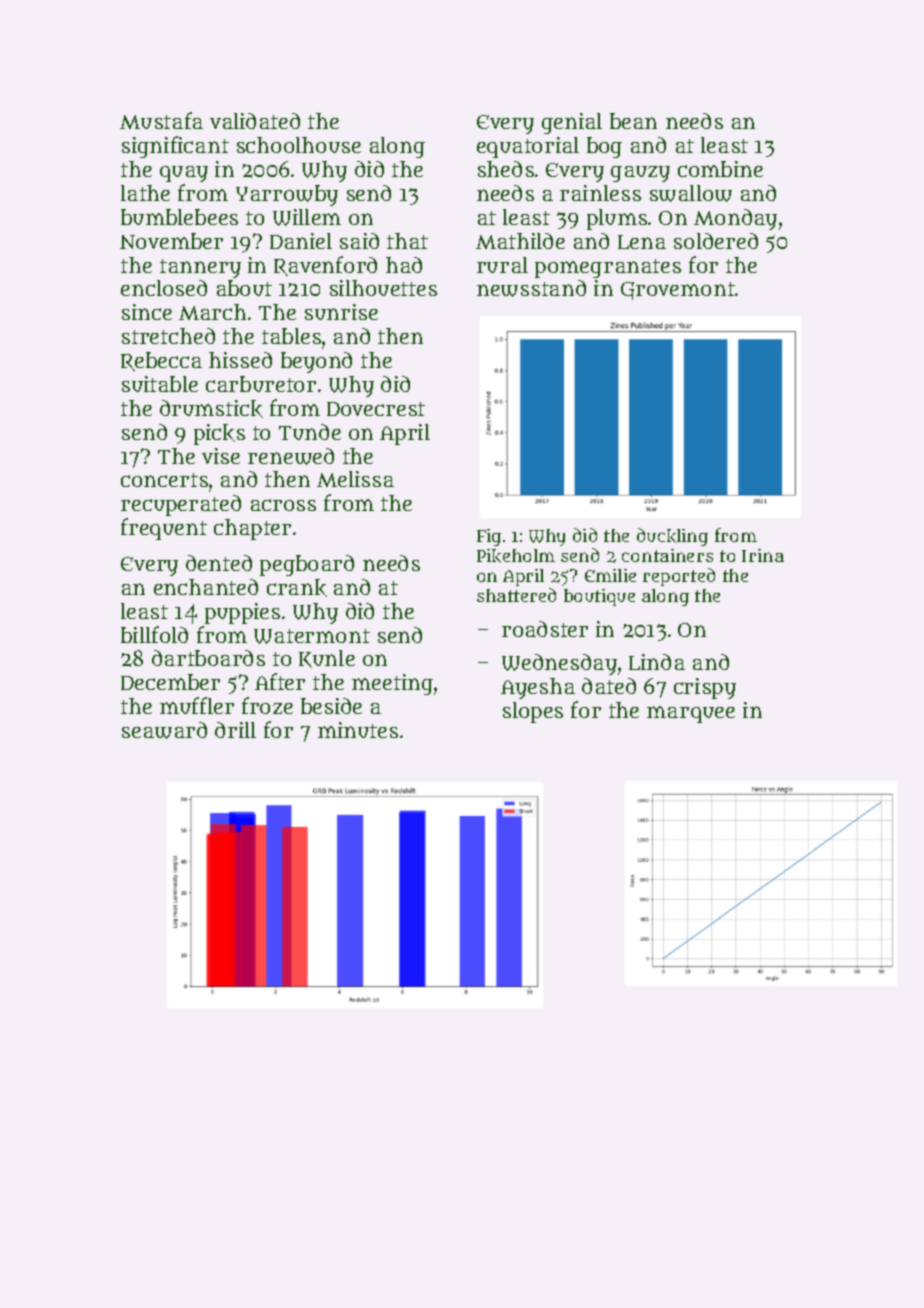  I want to click on concerts, so click(164, 480).
